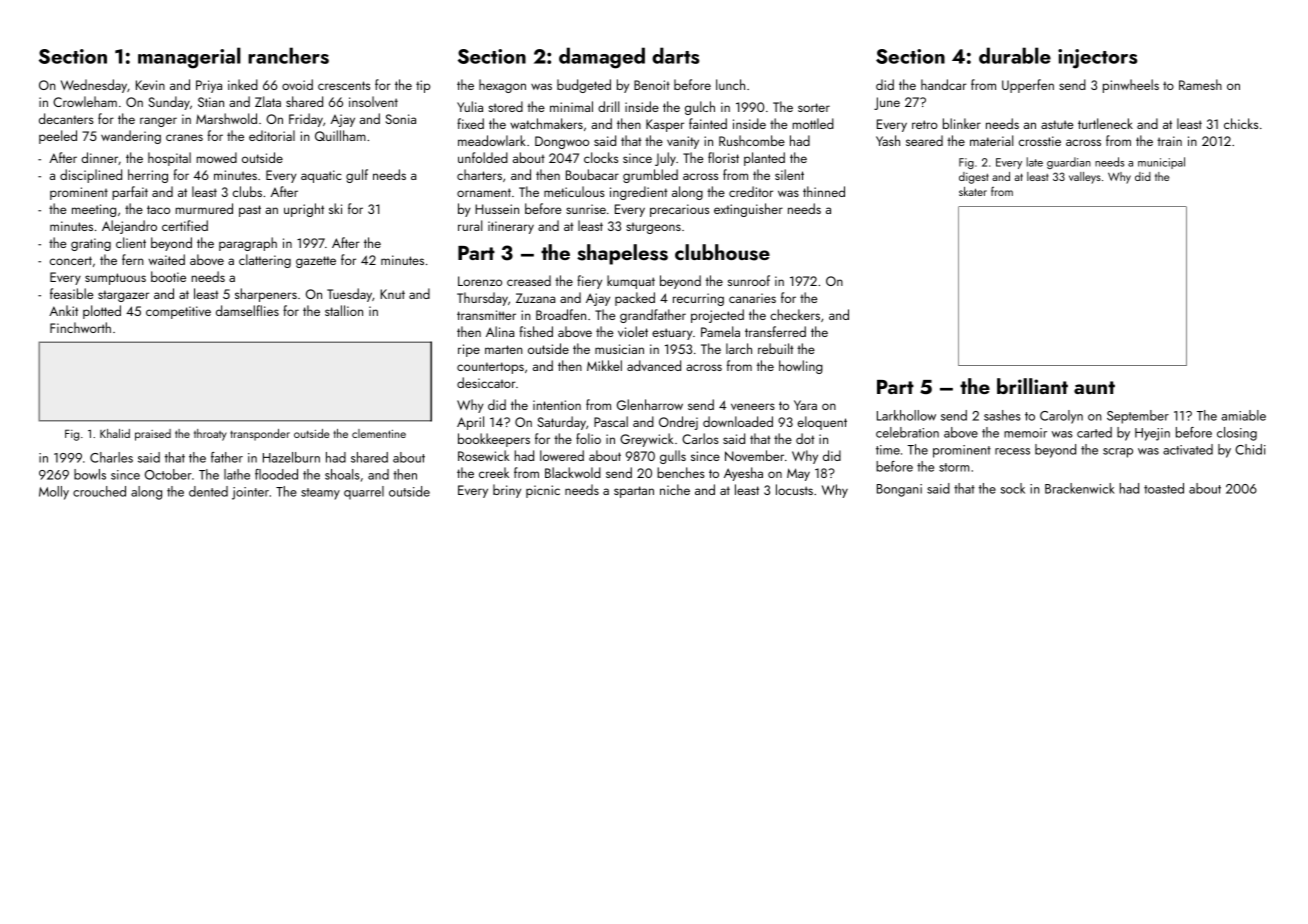  I want to click on grating, so click(91, 244).
